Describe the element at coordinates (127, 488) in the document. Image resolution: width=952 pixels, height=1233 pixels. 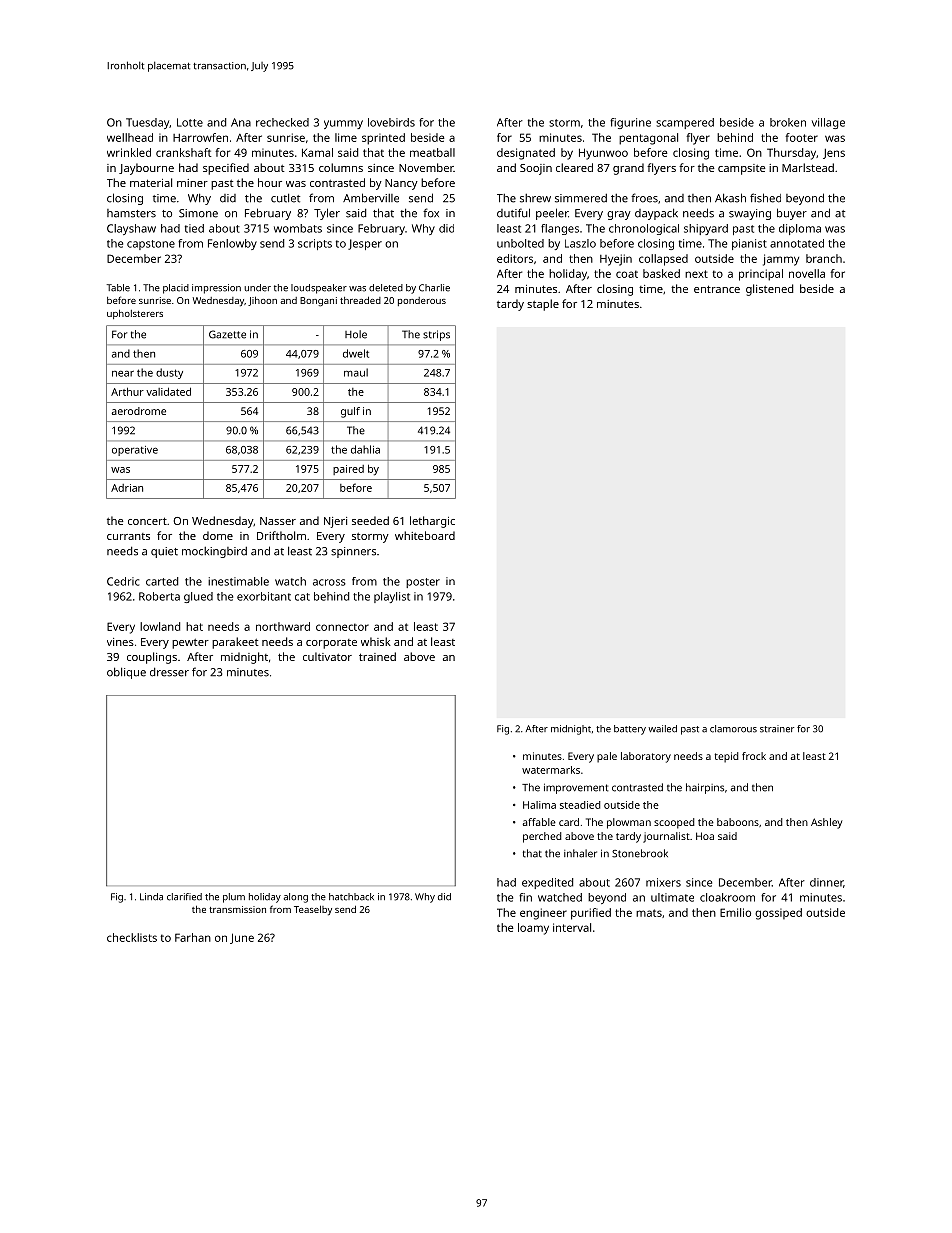
I see `Adrian` at that location.
